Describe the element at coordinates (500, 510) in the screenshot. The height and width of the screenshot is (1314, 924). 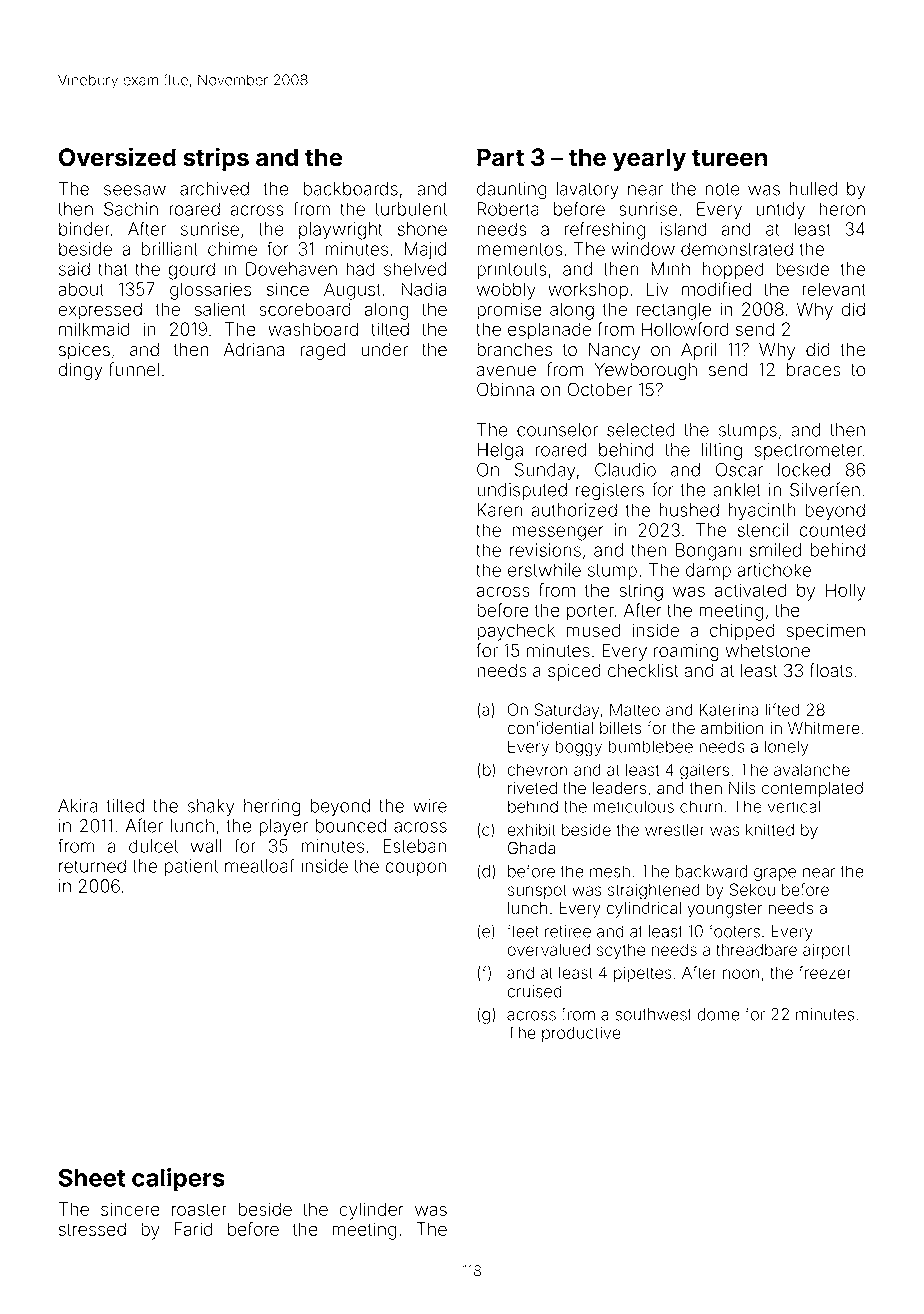
I see `Karen` at that location.
